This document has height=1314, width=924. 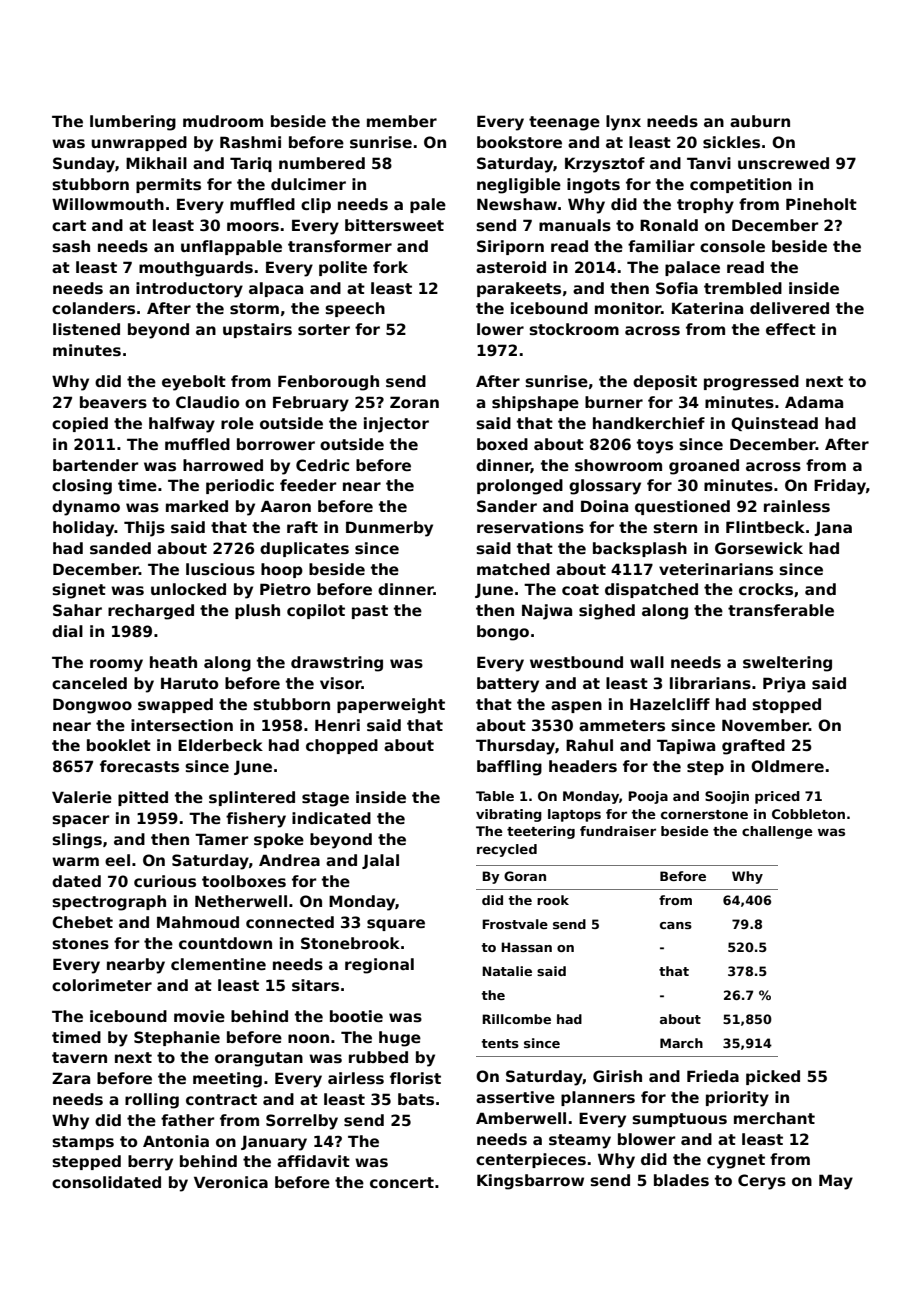 I want to click on Rillcombe, so click(x=516, y=1019).
